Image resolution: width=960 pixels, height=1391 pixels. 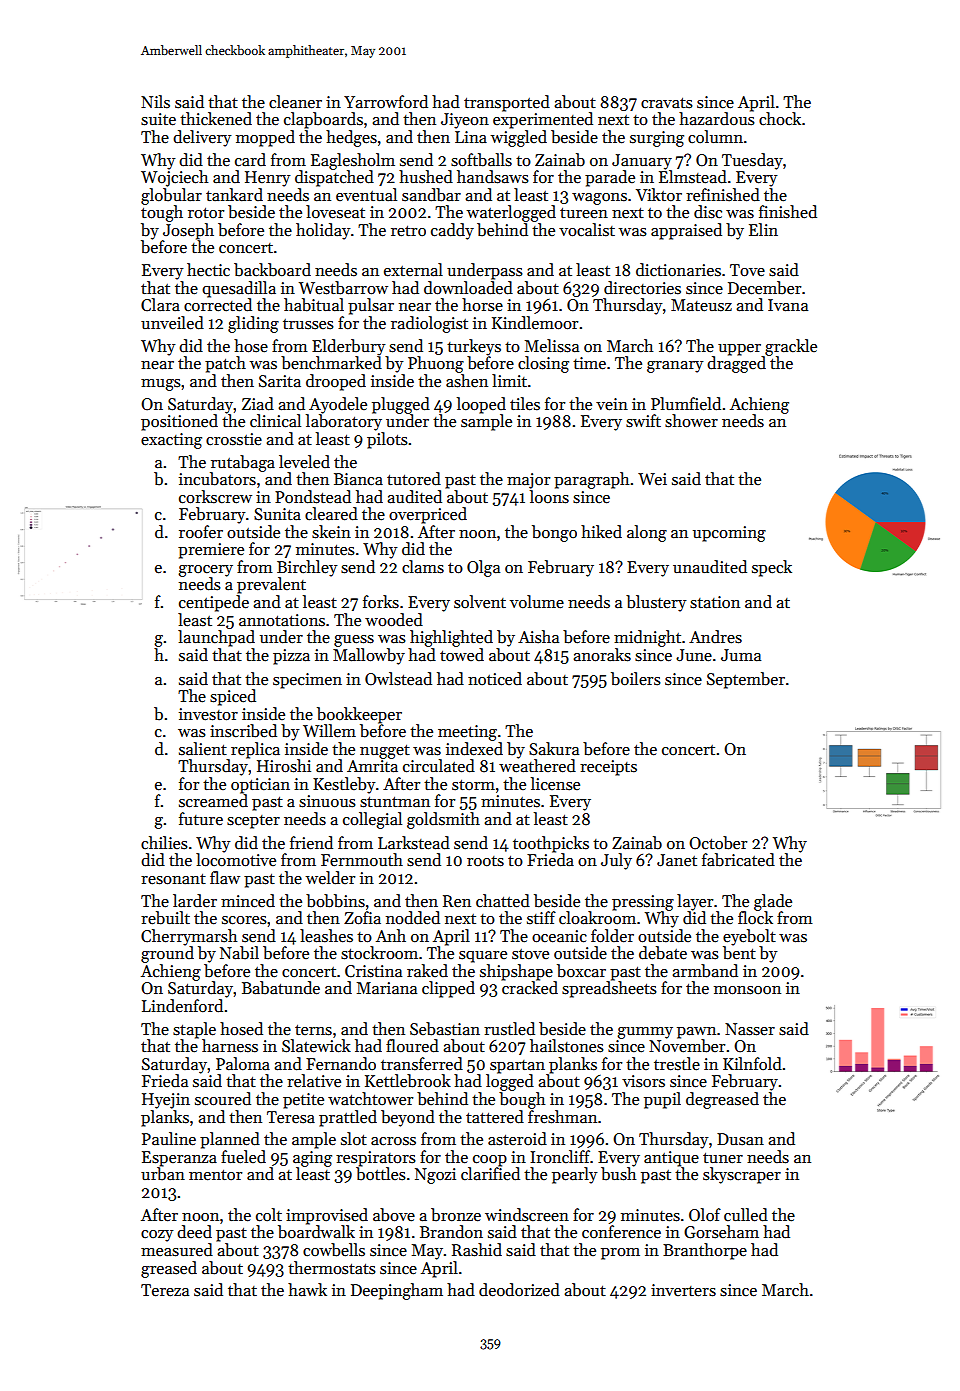 What do you see at coordinates (507, 103) in the screenshot?
I see `transported` at bounding box center [507, 103].
